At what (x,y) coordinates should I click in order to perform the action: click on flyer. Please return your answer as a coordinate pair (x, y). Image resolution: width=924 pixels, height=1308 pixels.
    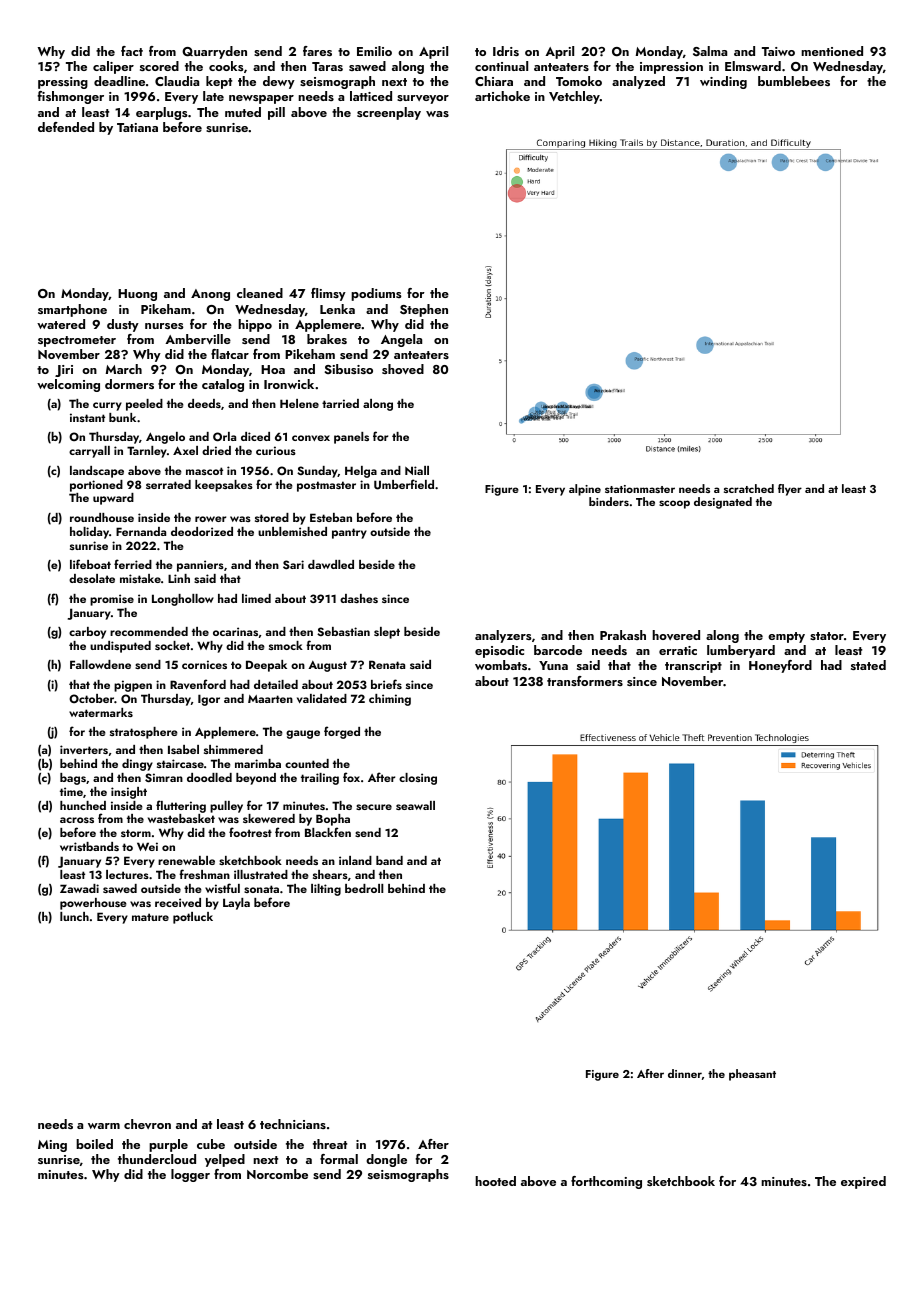
    Looking at the image, I should click on (790, 490).
